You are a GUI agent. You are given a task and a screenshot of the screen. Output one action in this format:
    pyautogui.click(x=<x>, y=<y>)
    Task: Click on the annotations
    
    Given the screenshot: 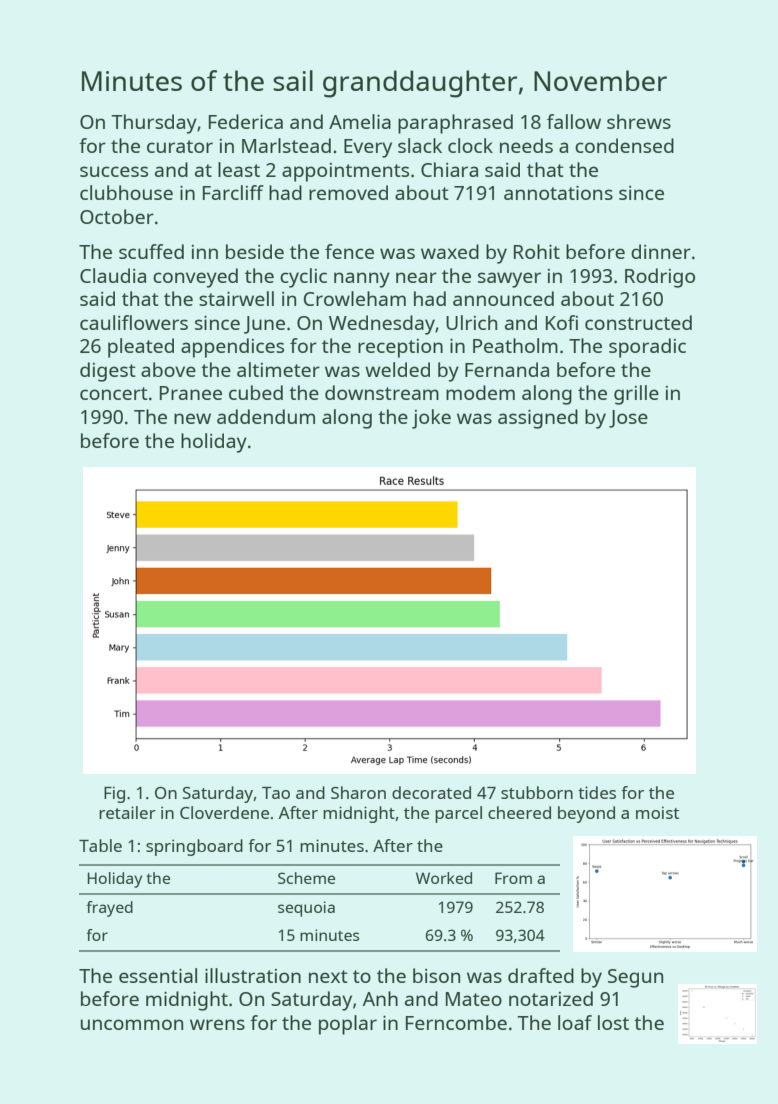 What is the action you would take?
    pyautogui.click(x=558, y=193)
